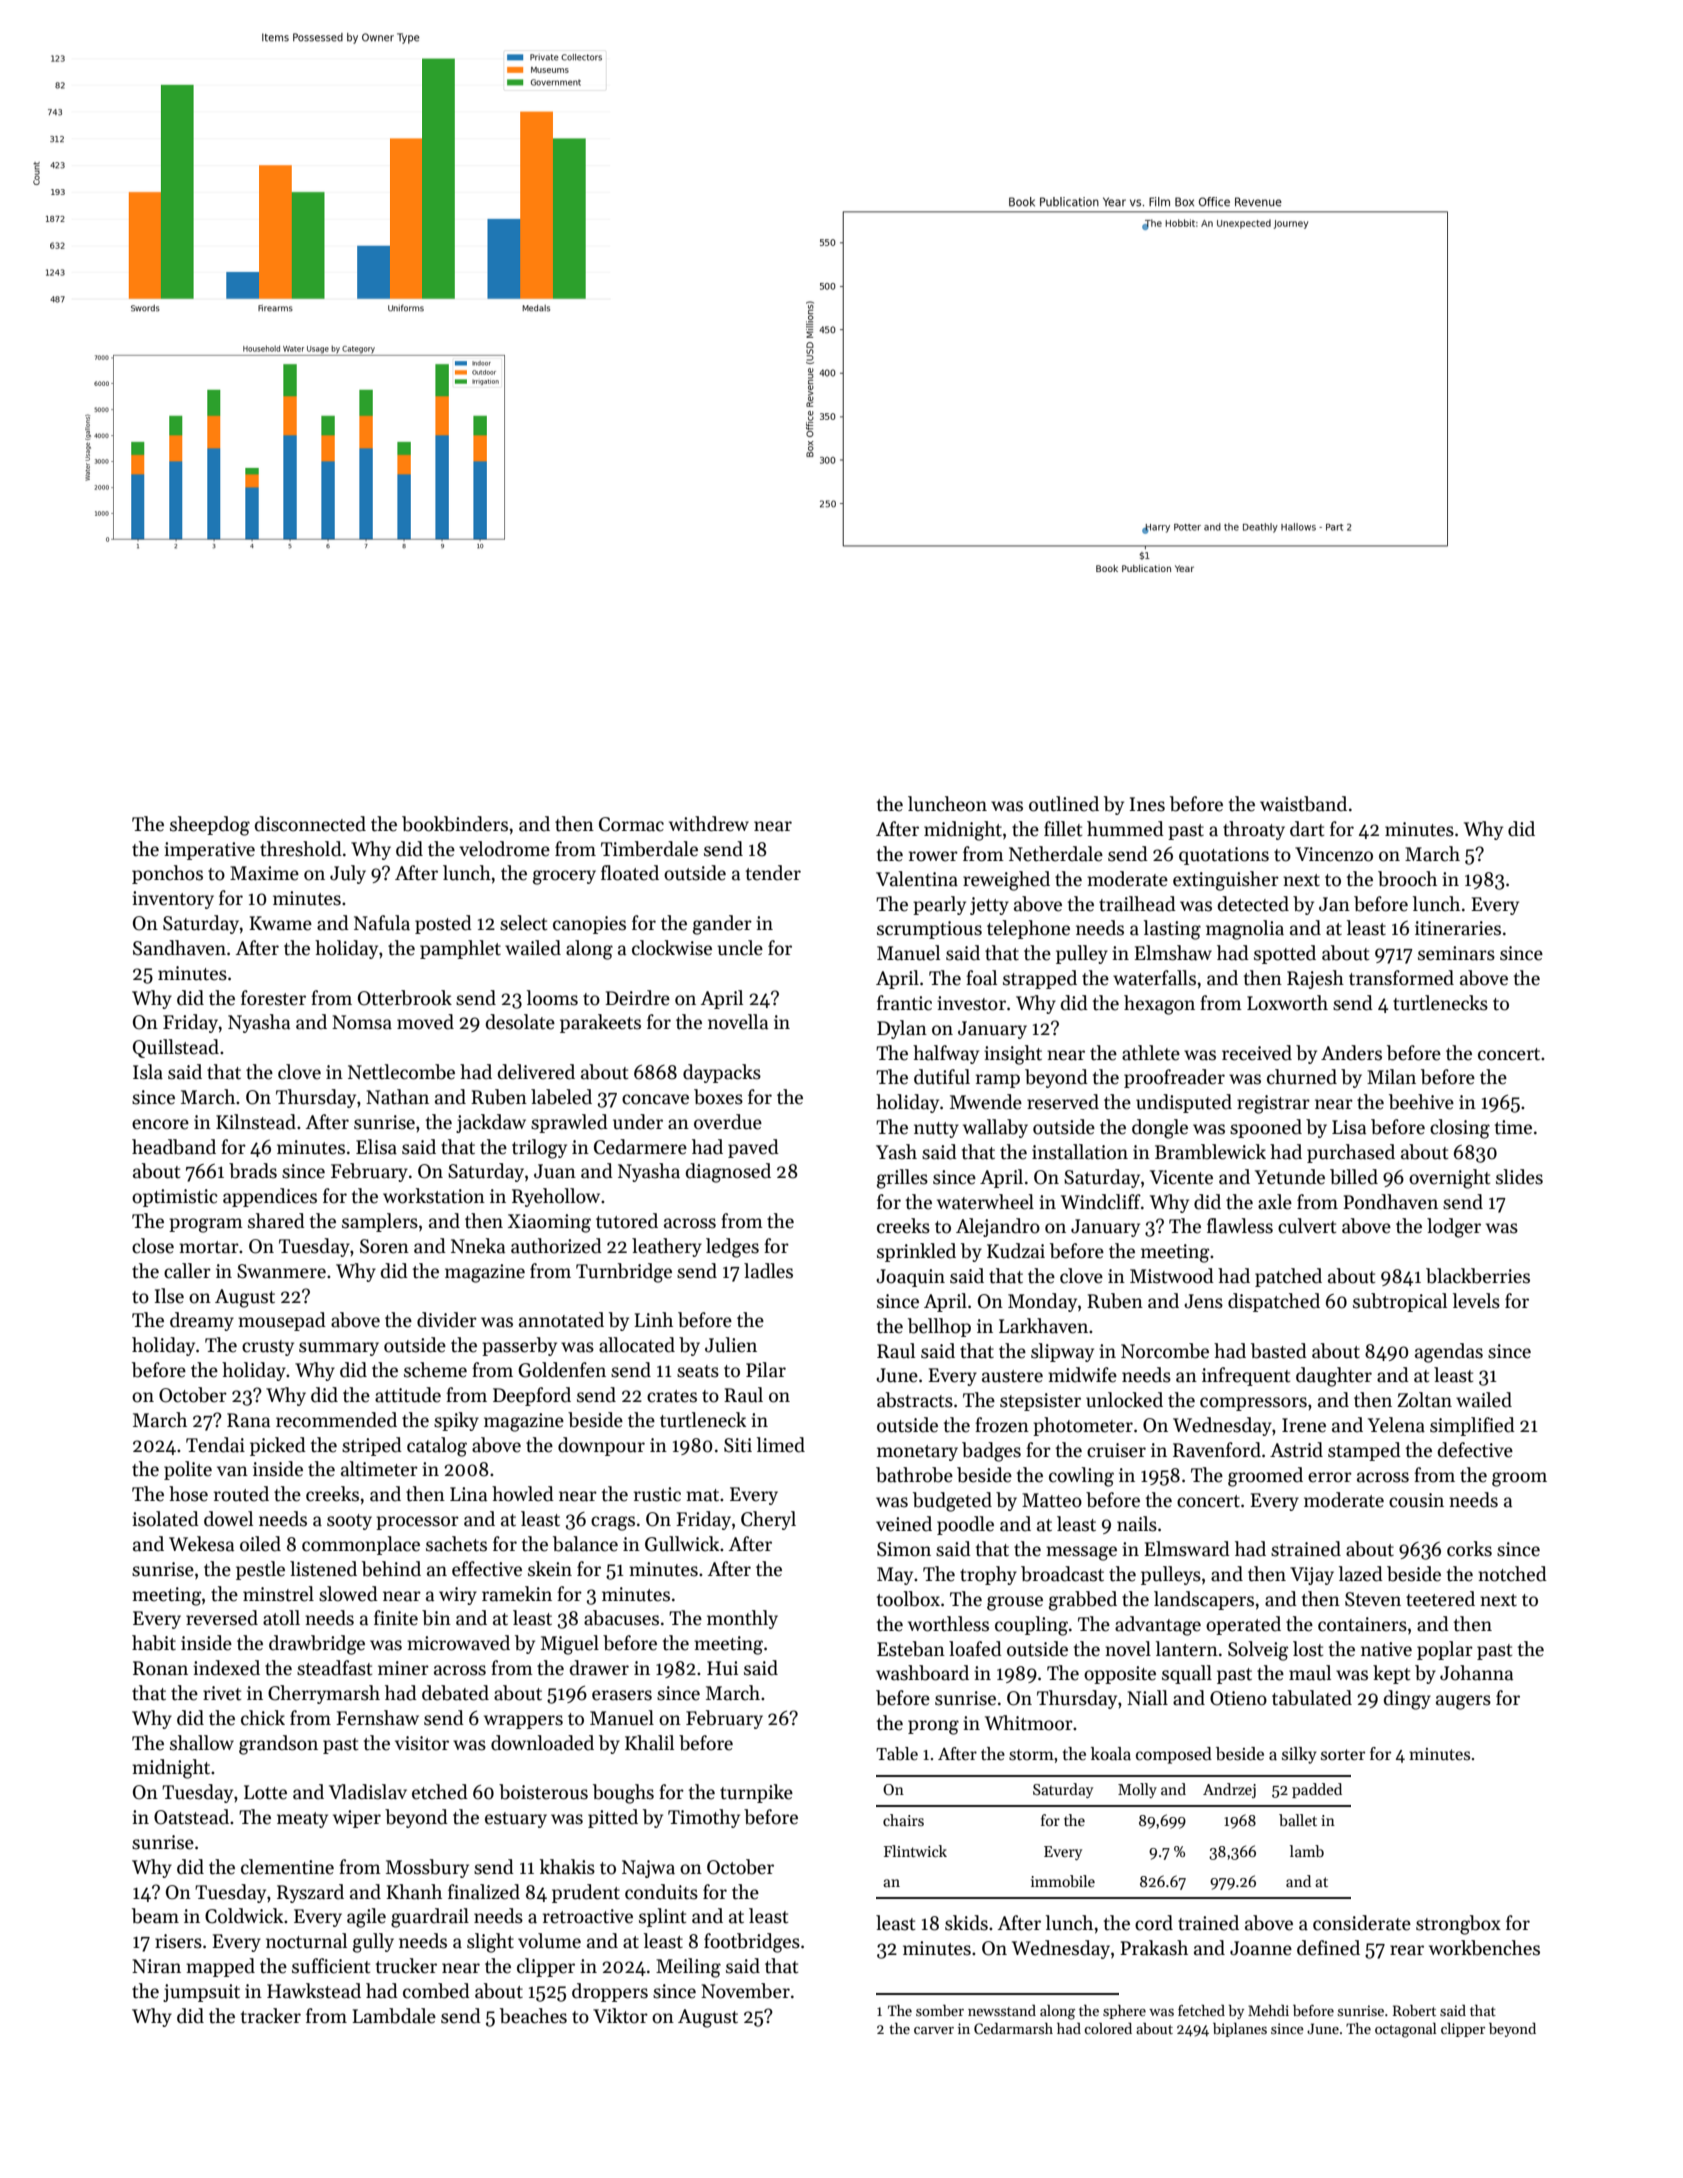 The width and height of the screenshot is (1683, 2178). I want to click on velodrome, so click(504, 849).
